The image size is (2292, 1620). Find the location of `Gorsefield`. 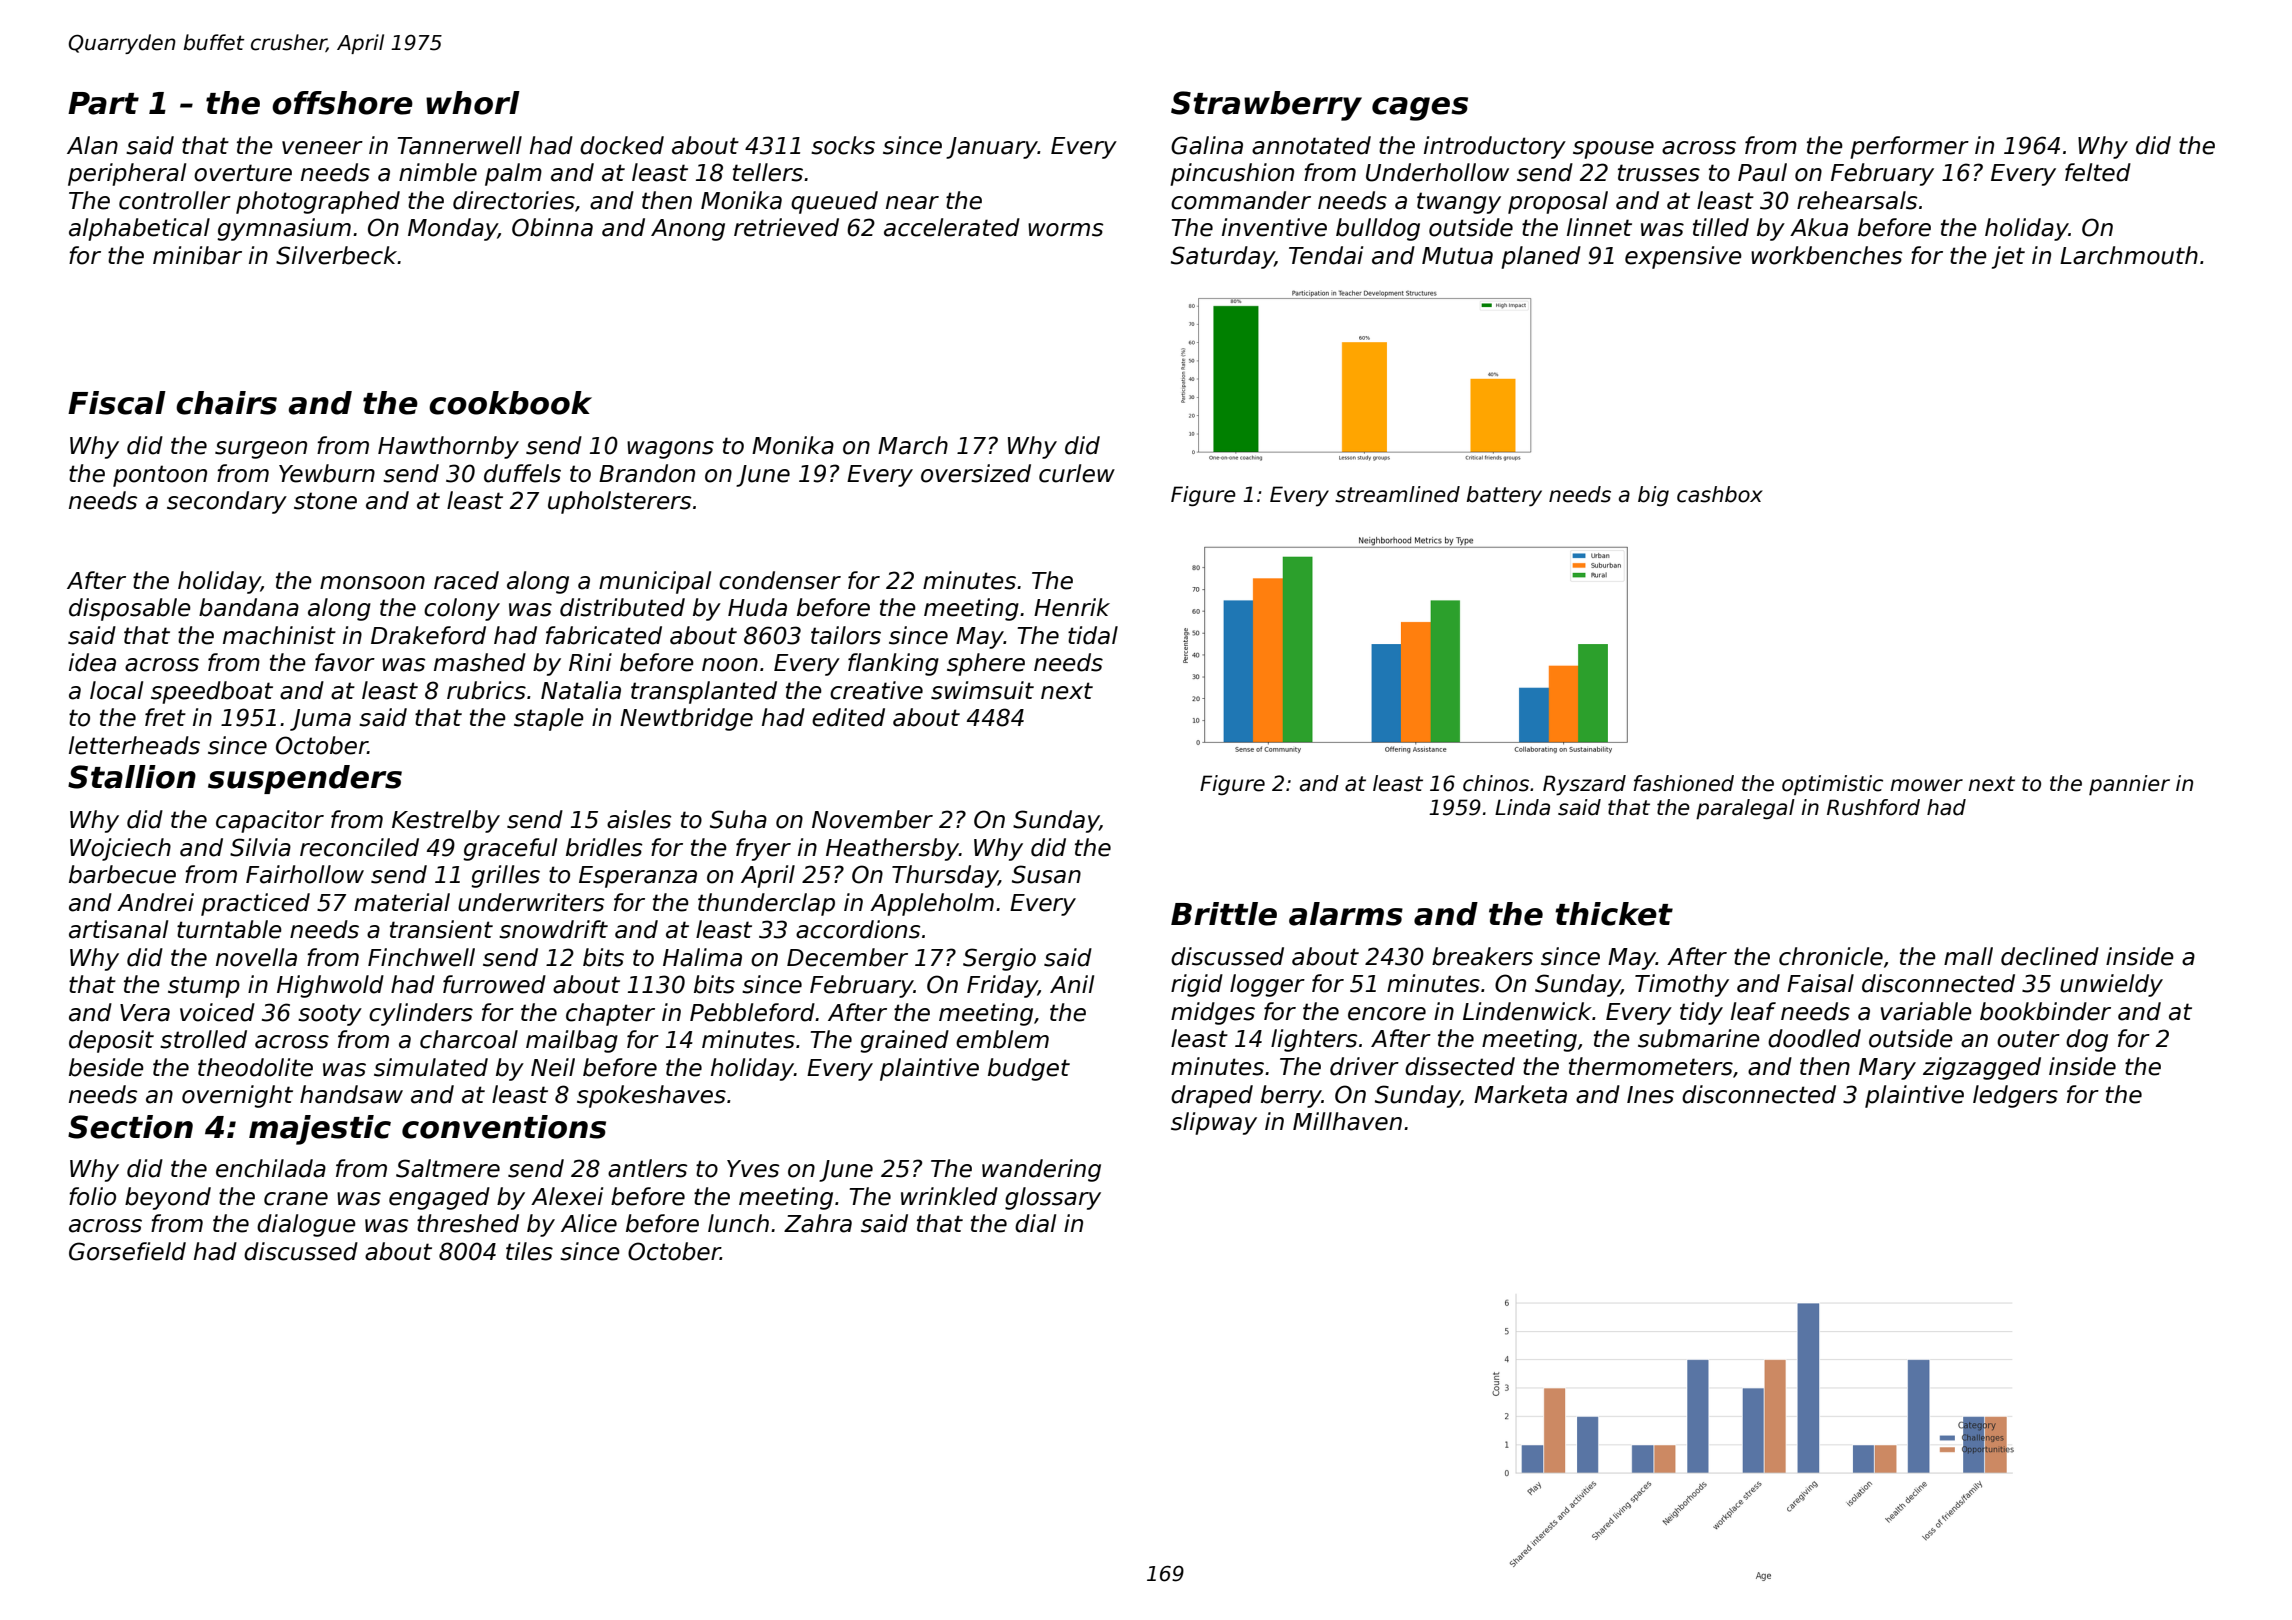

Gorsefield is located at coordinates (127, 1251).
